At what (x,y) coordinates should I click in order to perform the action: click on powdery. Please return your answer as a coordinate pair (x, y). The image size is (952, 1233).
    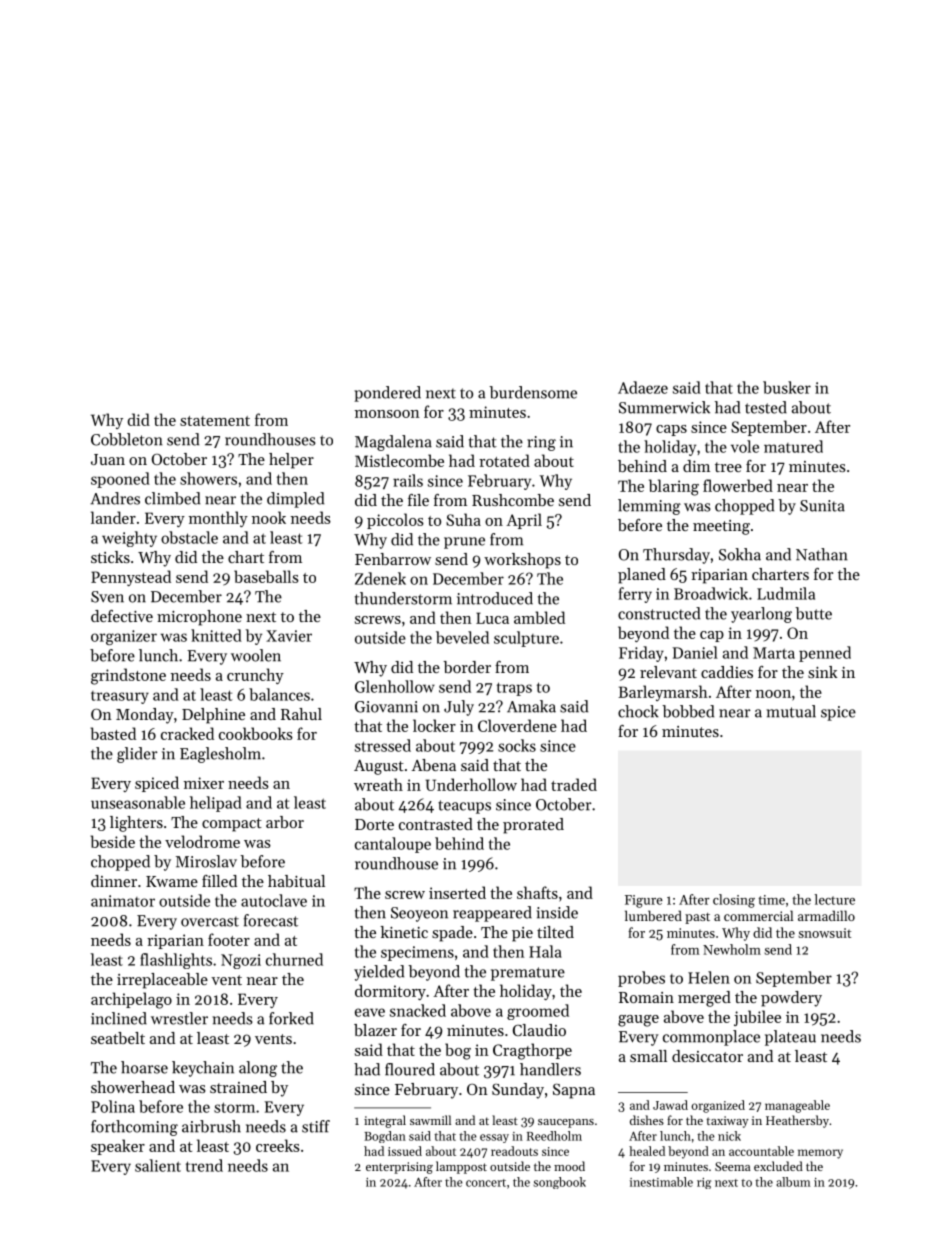
    Looking at the image, I should click on (791, 999).
